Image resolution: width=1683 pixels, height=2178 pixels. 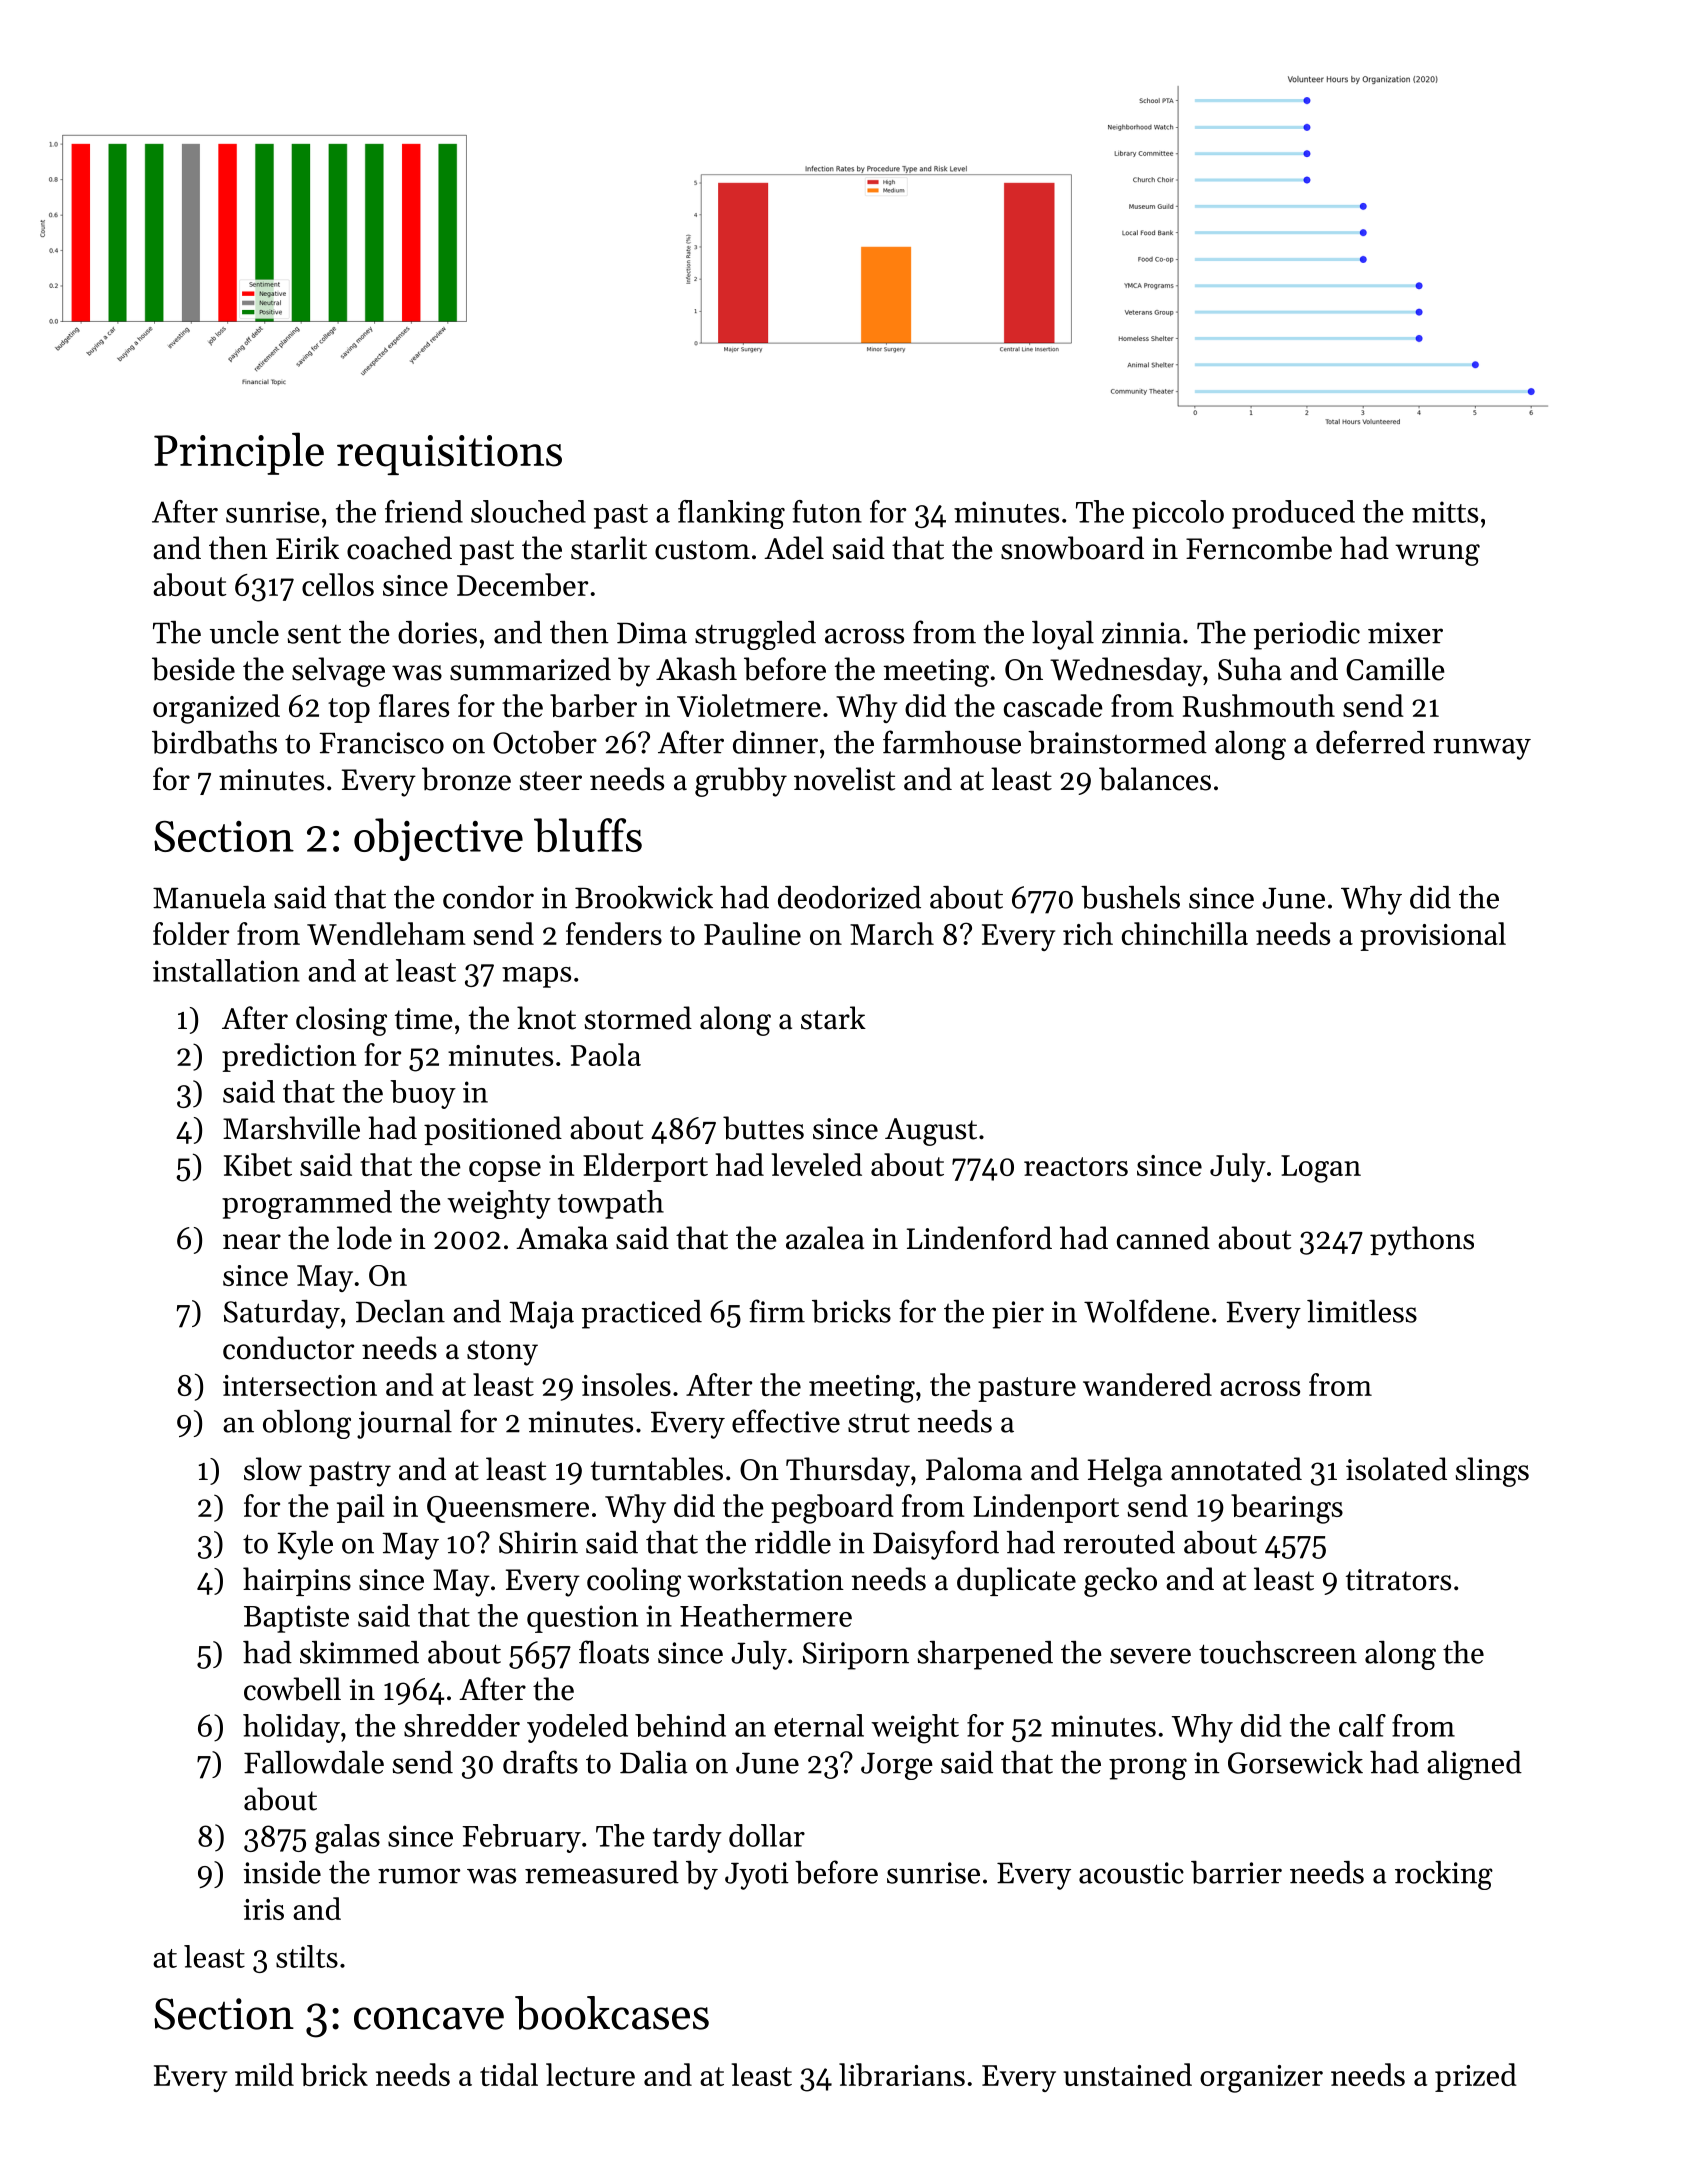 What do you see at coordinates (1053, 705) in the image?
I see `cascade` at bounding box center [1053, 705].
